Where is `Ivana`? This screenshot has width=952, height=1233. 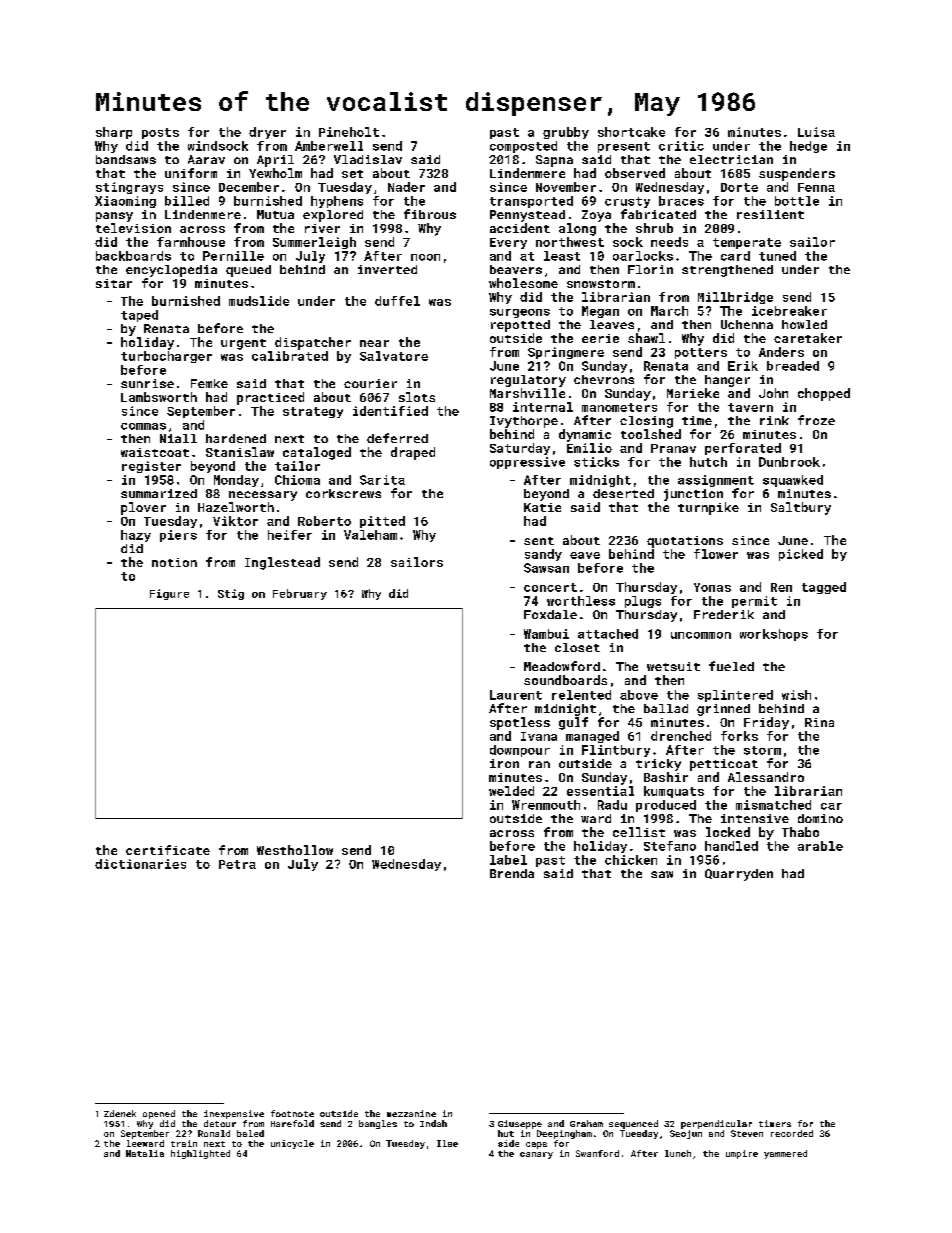 Ivana is located at coordinates (539, 736).
